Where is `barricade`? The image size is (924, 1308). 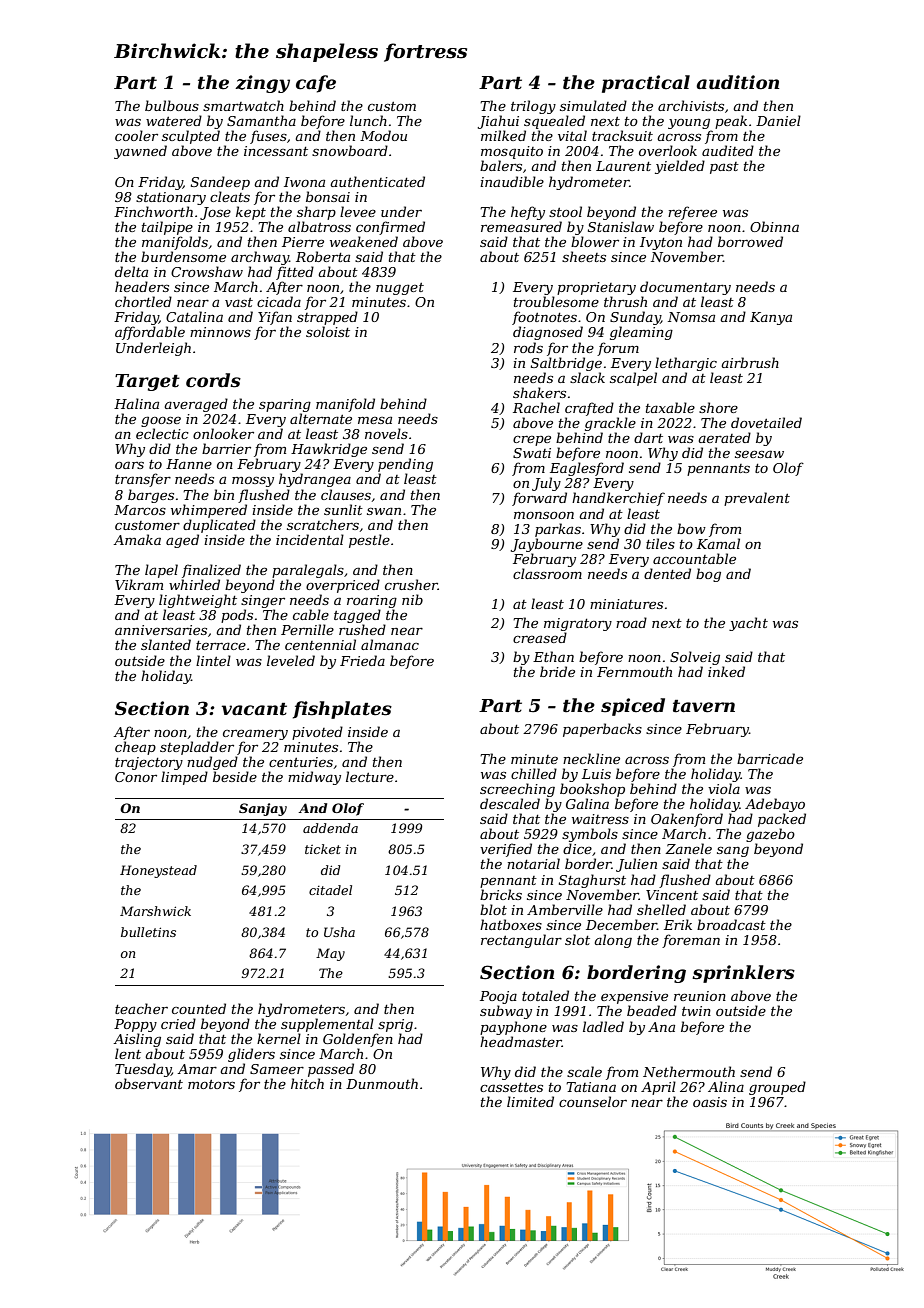 barricade is located at coordinates (770, 758).
